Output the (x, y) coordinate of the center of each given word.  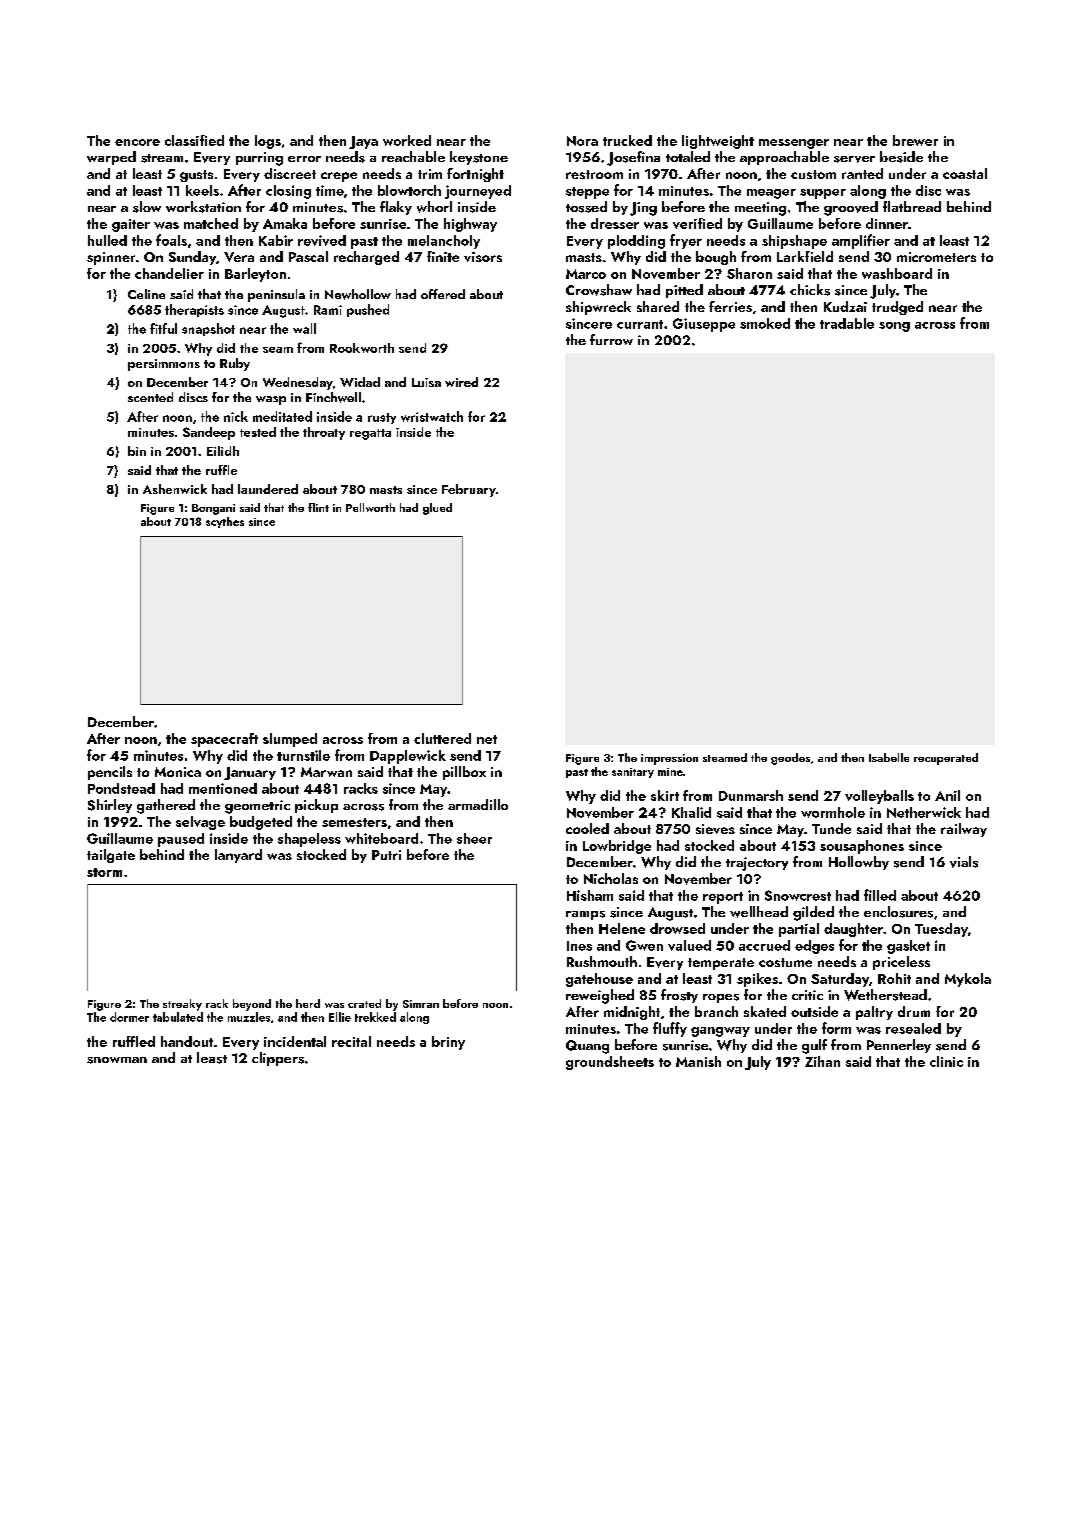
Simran (421, 1004)
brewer (915, 140)
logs (268, 142)
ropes (721, 998)
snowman (117, 1060)
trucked (627, 140)
